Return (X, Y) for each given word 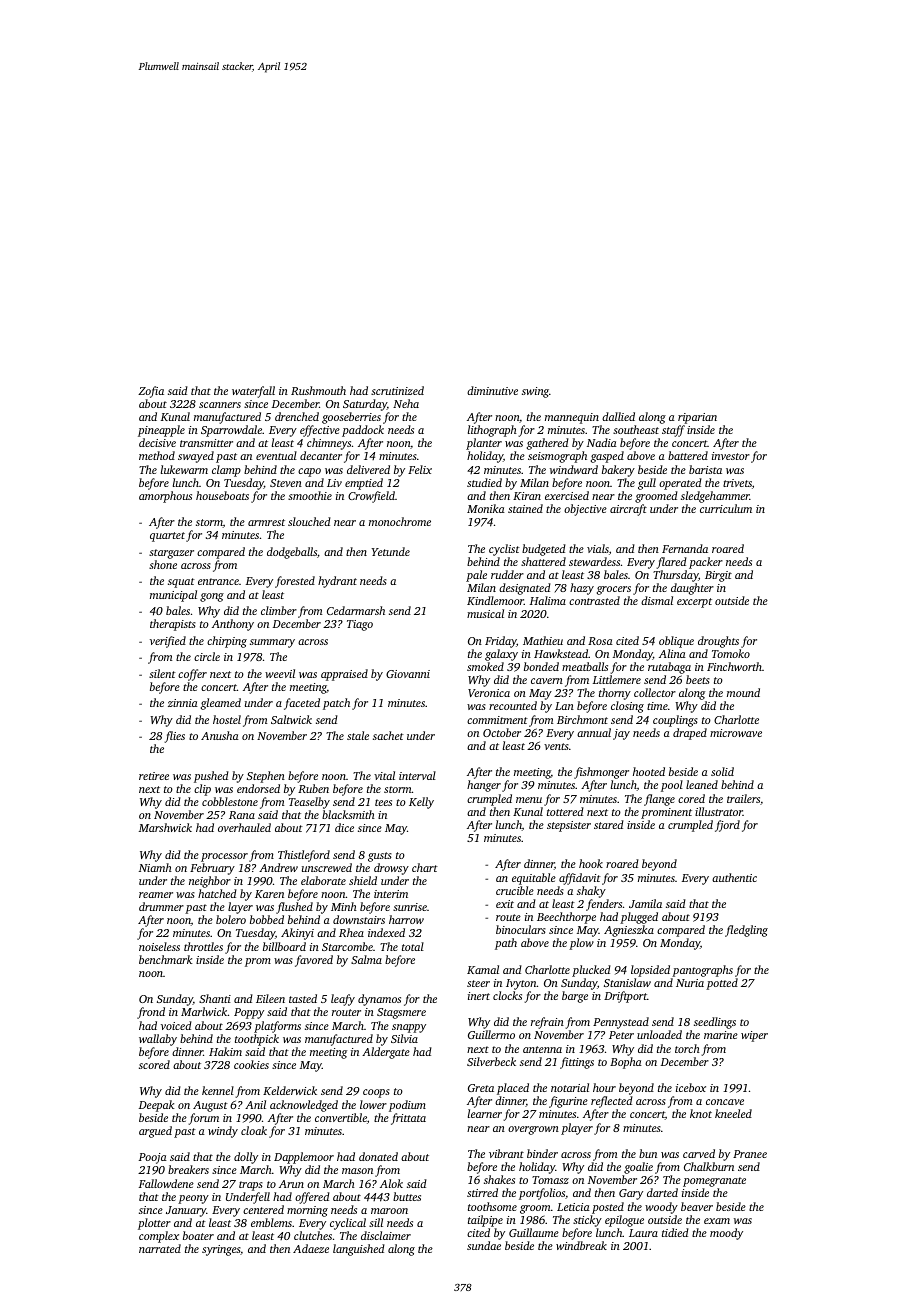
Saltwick (291, 719)
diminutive (492, 390)
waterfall (253, 392)
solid (722, 771)
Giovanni (408, 674)
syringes (221, 1250)
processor (224, 857)
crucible (515, 890)
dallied (618, 416)
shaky (591, 892)
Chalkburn (709, 1166)
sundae (484, 1245)
